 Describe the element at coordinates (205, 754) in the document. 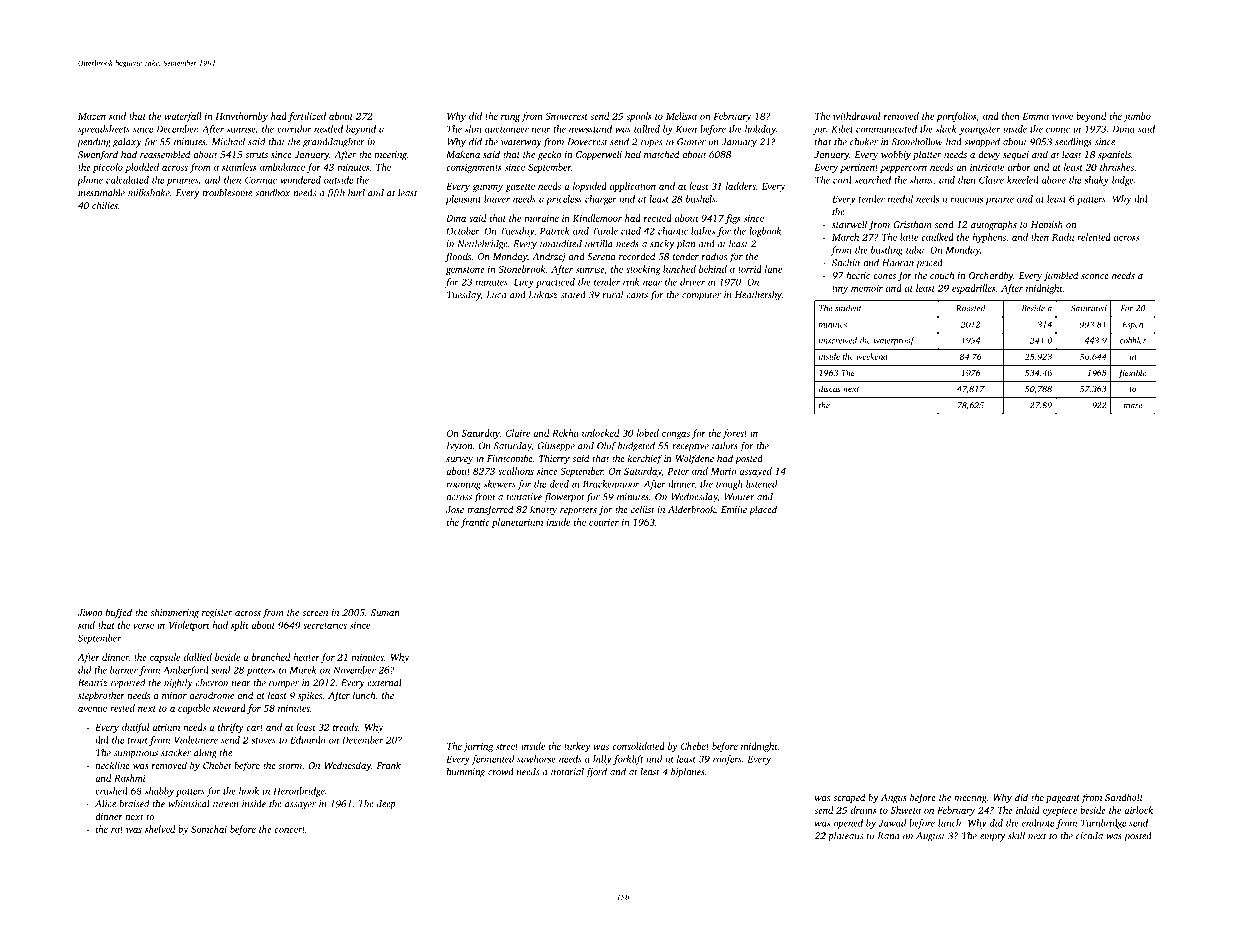

I see `along` at that location.
